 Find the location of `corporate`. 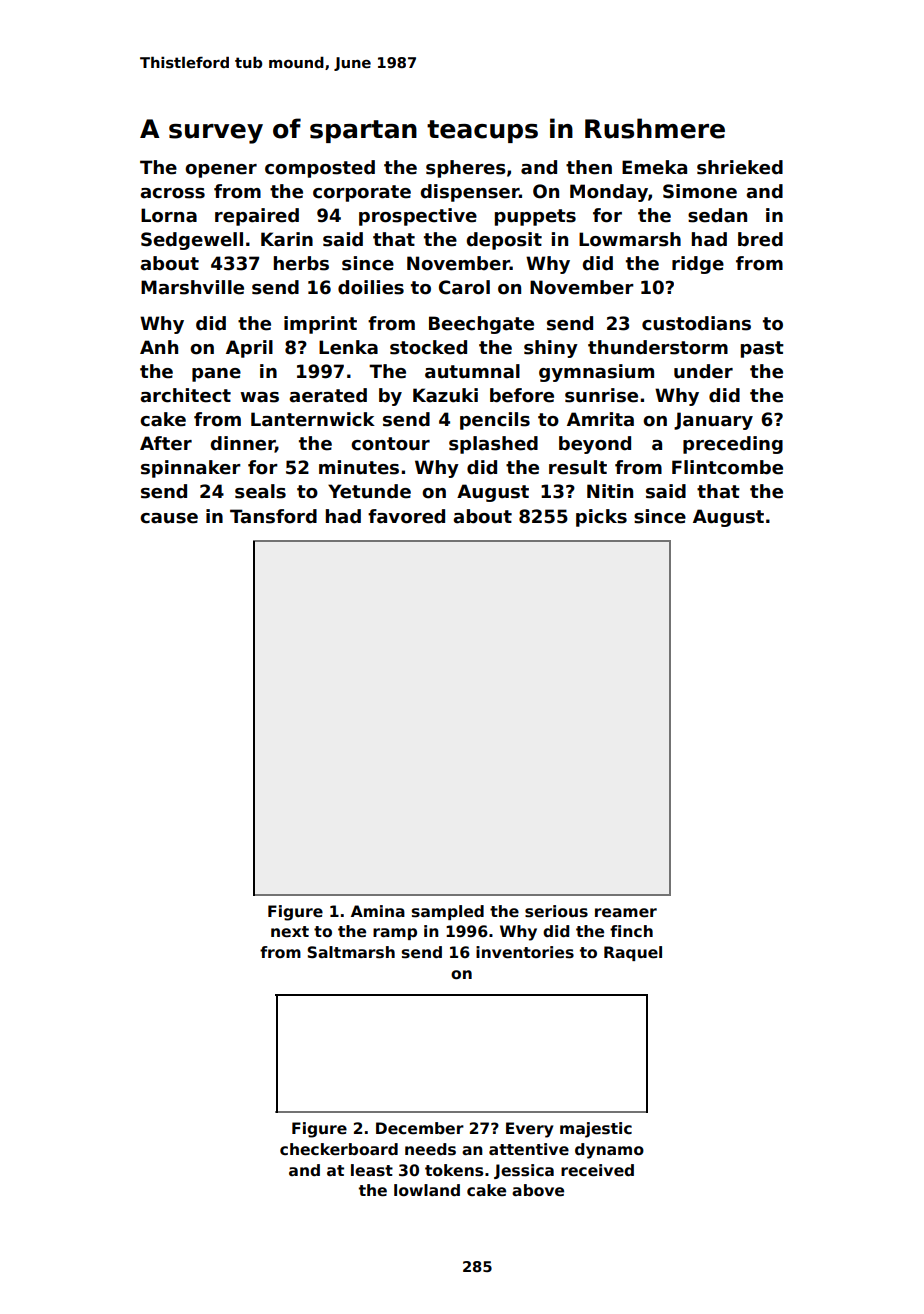

corporate is located at coordinates (362, 193).
